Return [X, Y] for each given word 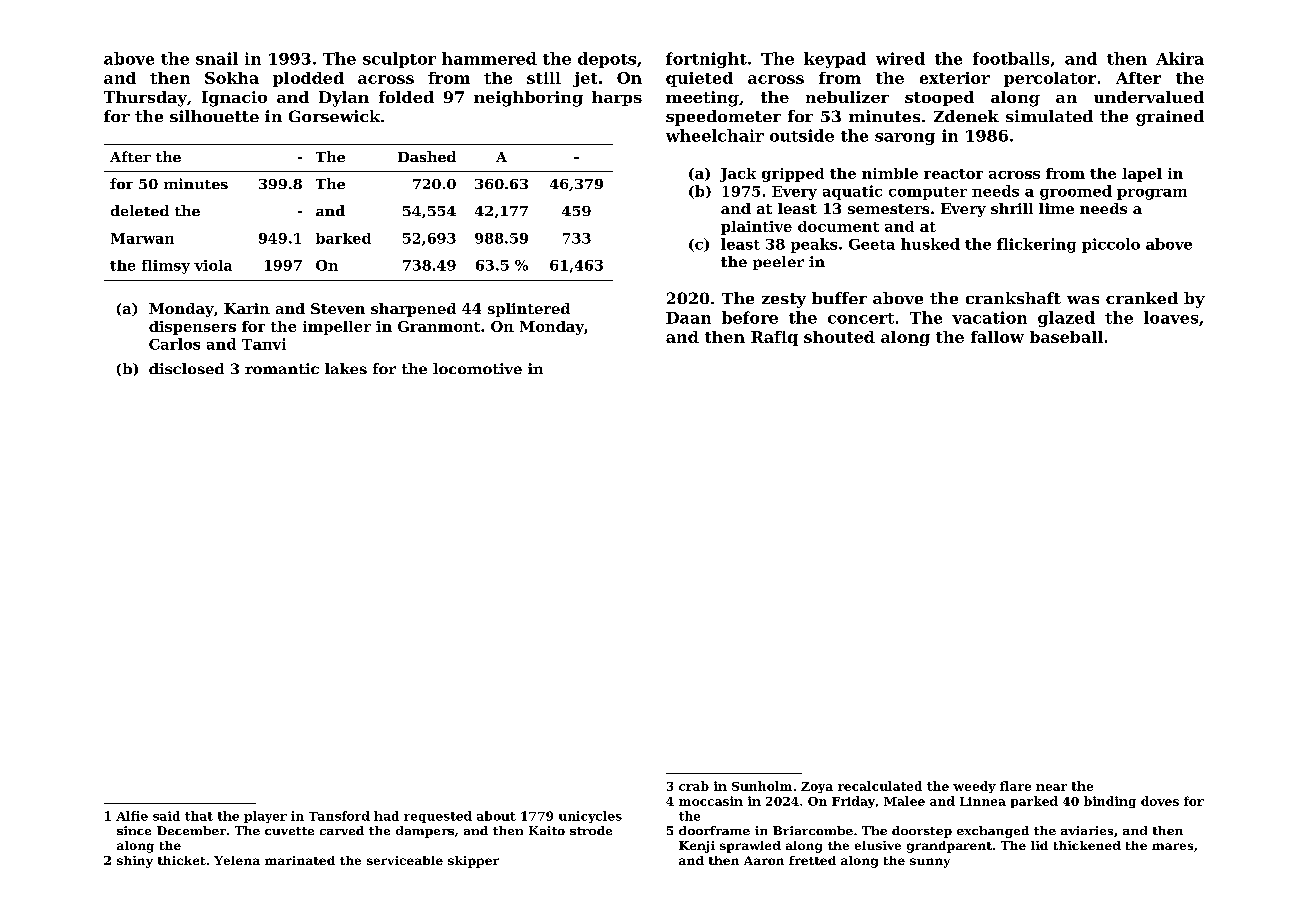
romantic [282, 368]
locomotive [477, 368]
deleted [140, 210]
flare [1015, 786]
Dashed [427, 156]
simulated [1049, 116]
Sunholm [762, 786]
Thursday [145, 99]
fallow [997, 337]
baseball [1066, 337]
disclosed [186, 368]
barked [343, 238]
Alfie [132, 816]
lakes [346, 368]
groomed [1076, 192]
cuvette [289, 831]
